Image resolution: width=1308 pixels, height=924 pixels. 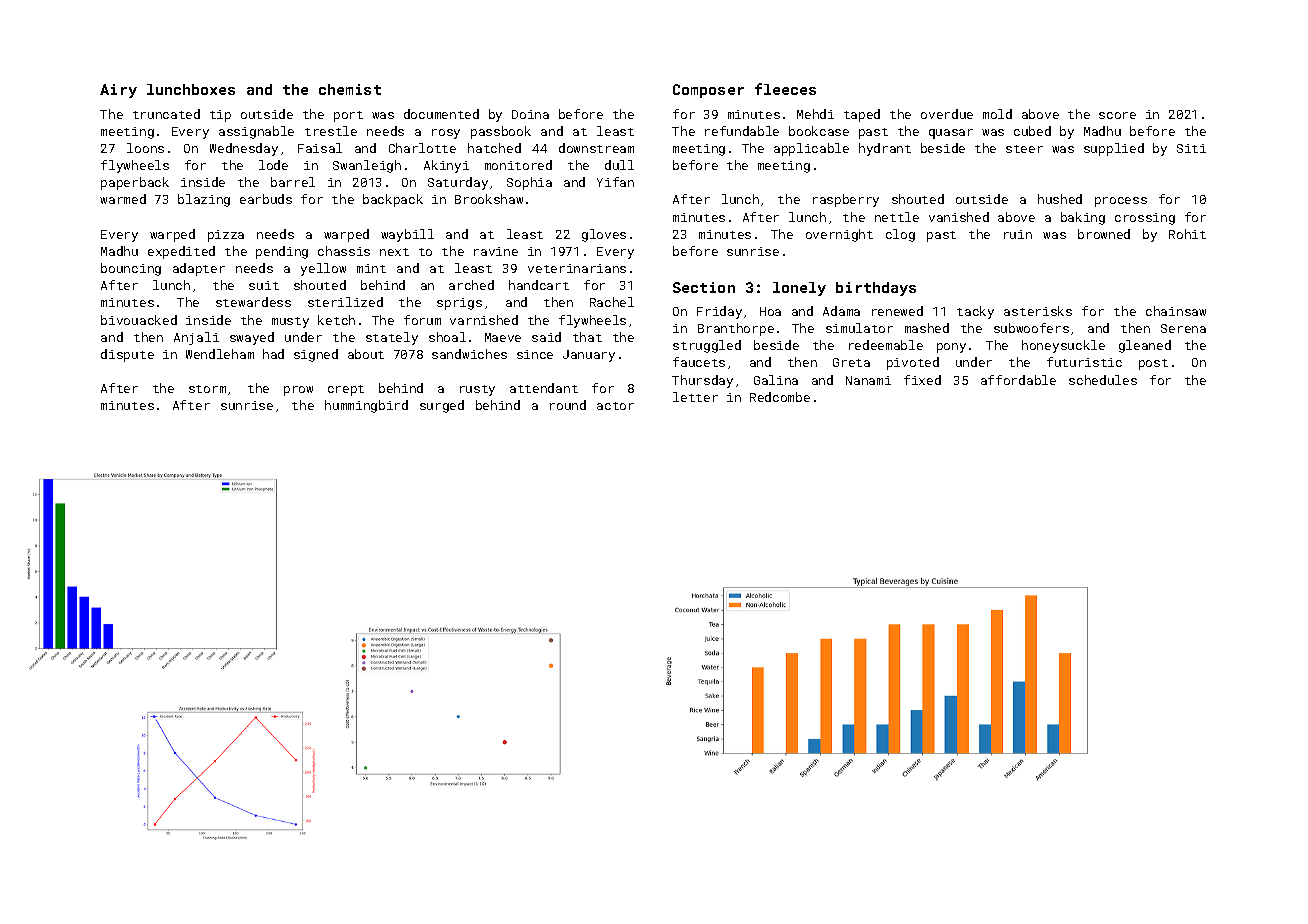 What do you see at coordinates (226, 236) in the page?
I see `pizza` at bounding box center [226, 236].
